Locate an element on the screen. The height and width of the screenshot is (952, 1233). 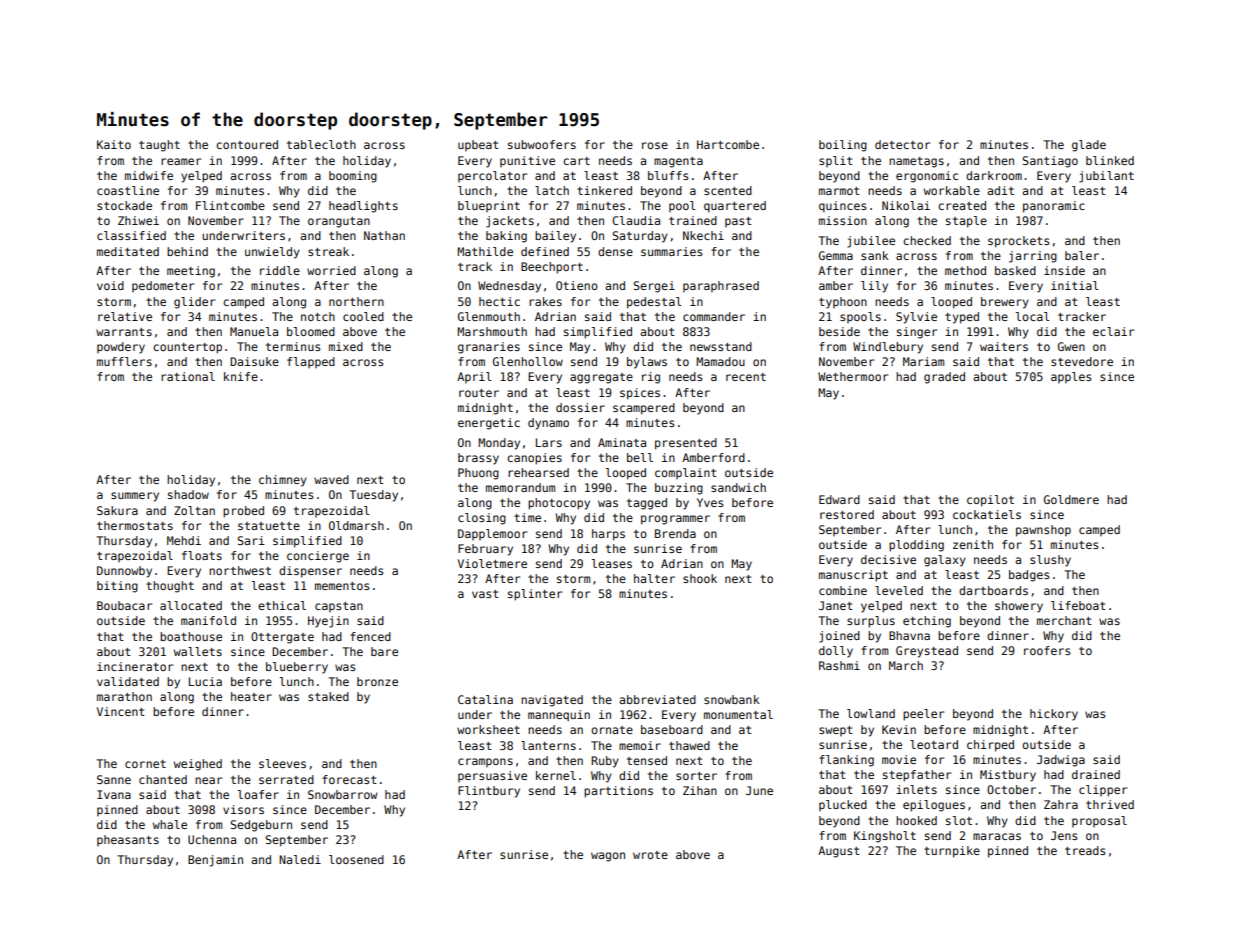
Dapplemoor is located at coordinates (492, 534).
